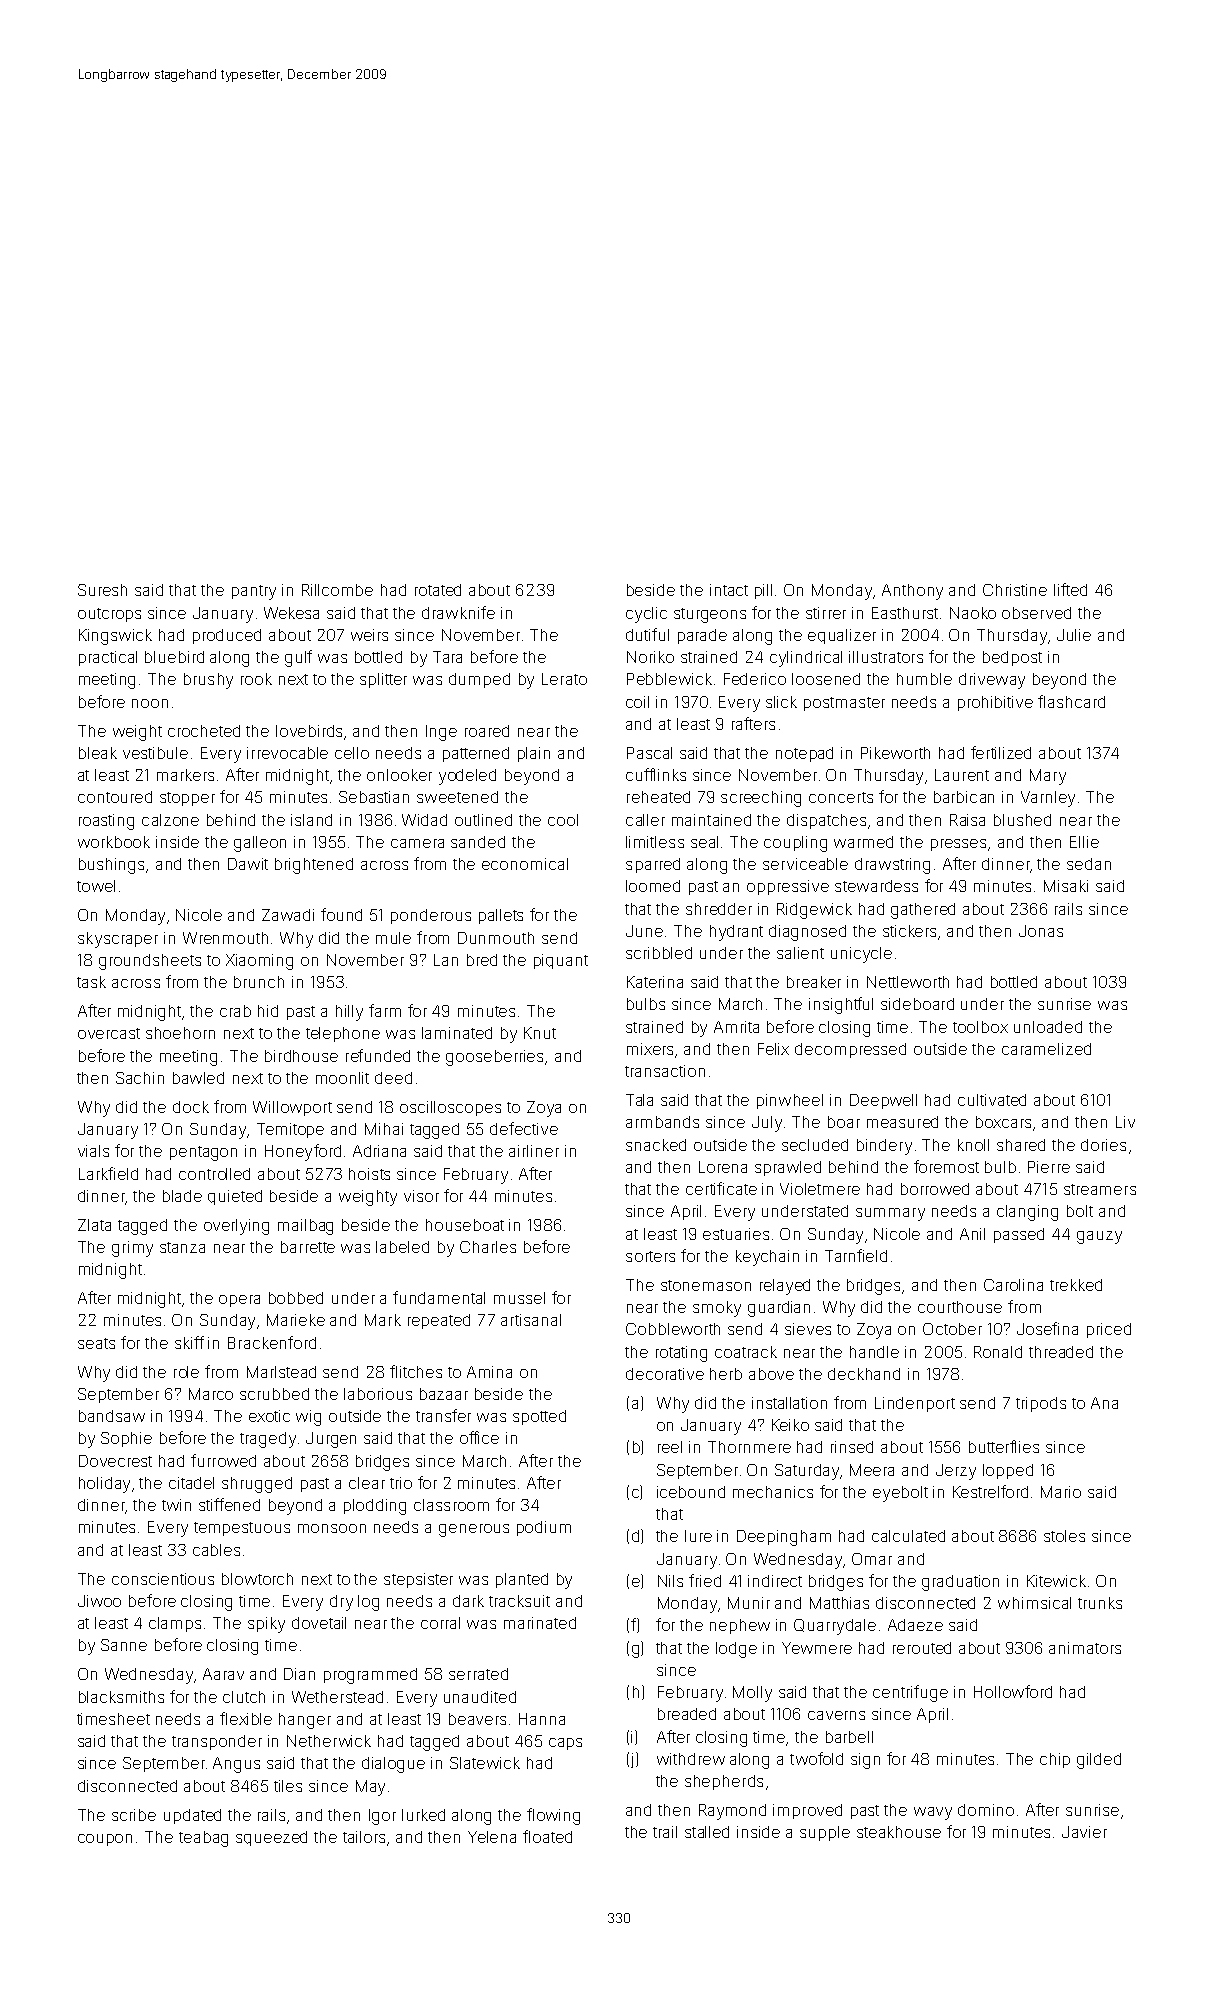 The image size is (1214, 2000). I want to click on Laurent, so click(962, 775).
